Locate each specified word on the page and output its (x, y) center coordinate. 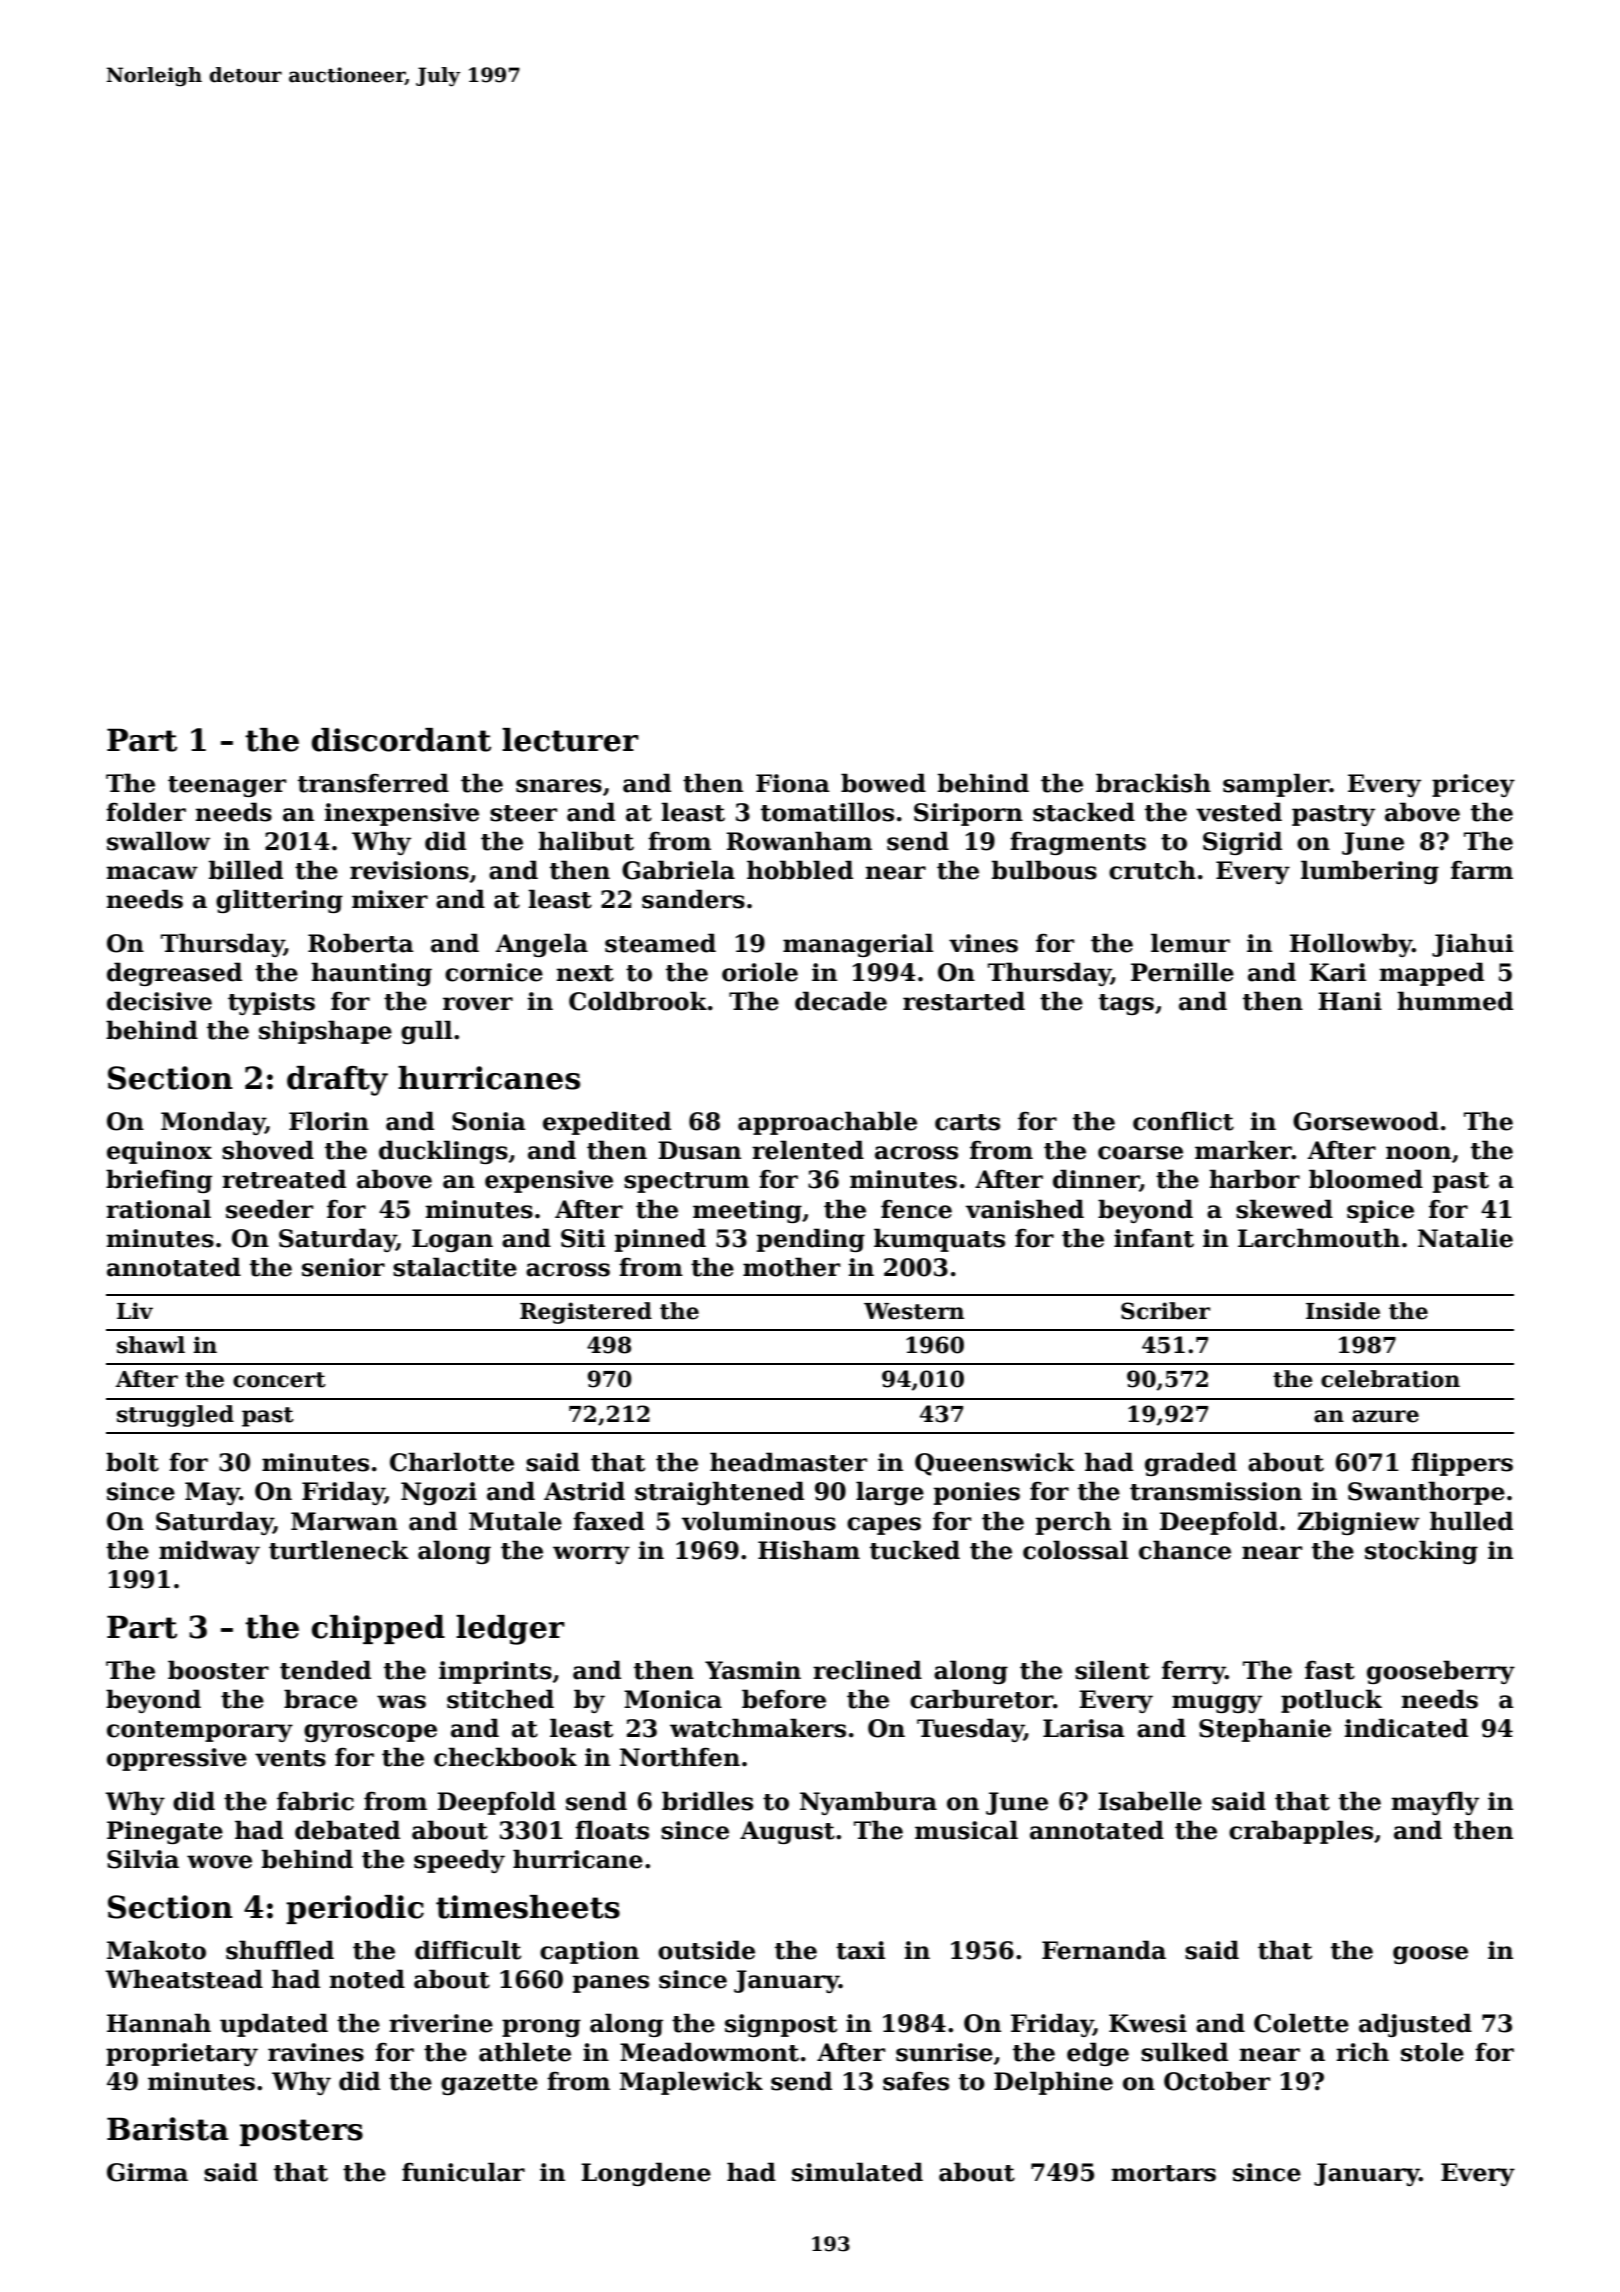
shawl (151, 1345)
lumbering (1370, 872)
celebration (1390, 1379)
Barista (168, 2129)
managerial (858, 945)
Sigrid (1242, 843)
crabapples (1301, 1832)
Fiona (793, 783)
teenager (227, 786)
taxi (860, 1950)
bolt (132, 1462)
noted (367, 1979)
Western (914, 1311)
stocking (1421, 1552)
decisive (159, 1001)
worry (591, 1555)
